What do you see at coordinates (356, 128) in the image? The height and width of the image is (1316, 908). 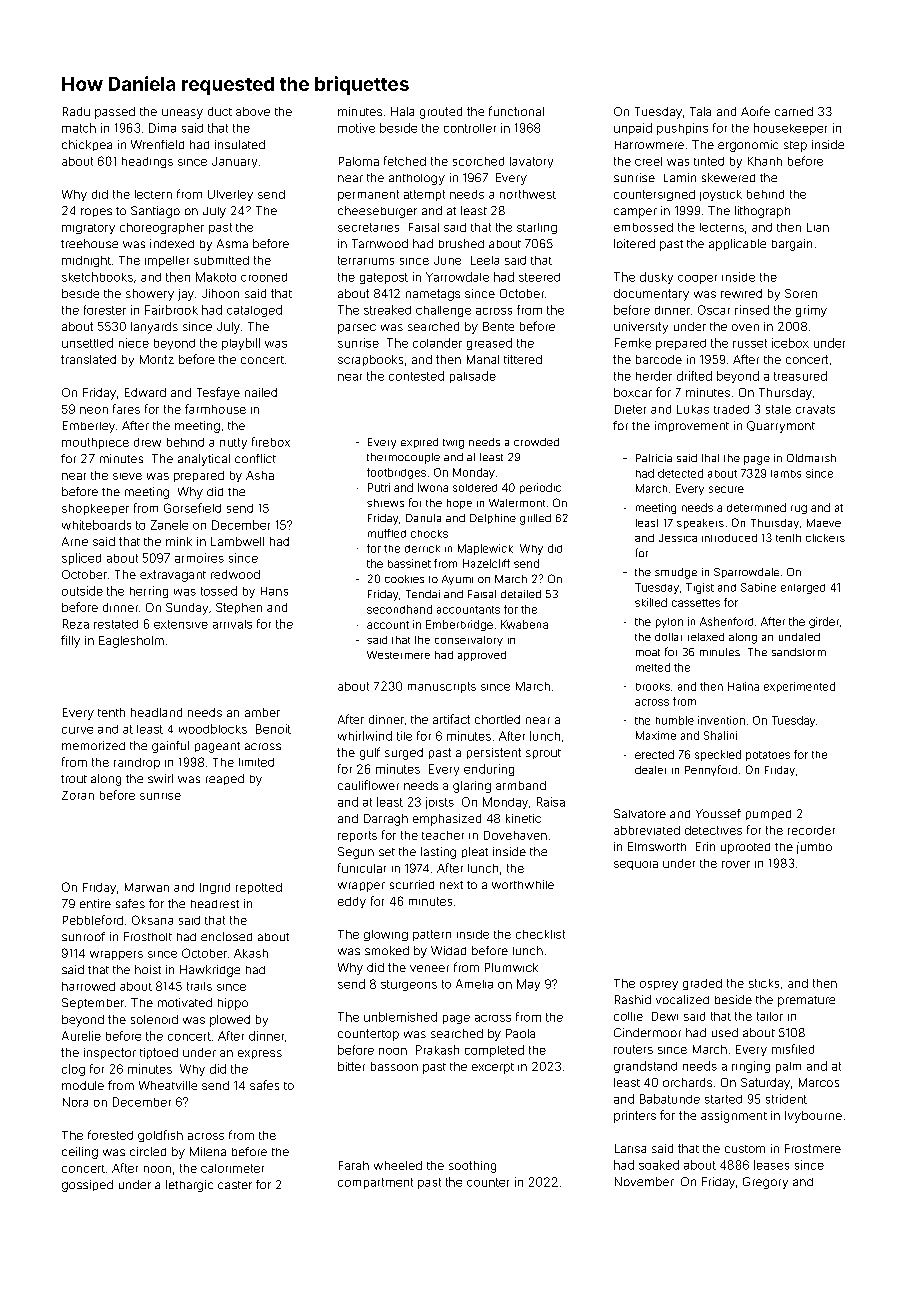 I see `motive` at bounding box center [356, 128].
